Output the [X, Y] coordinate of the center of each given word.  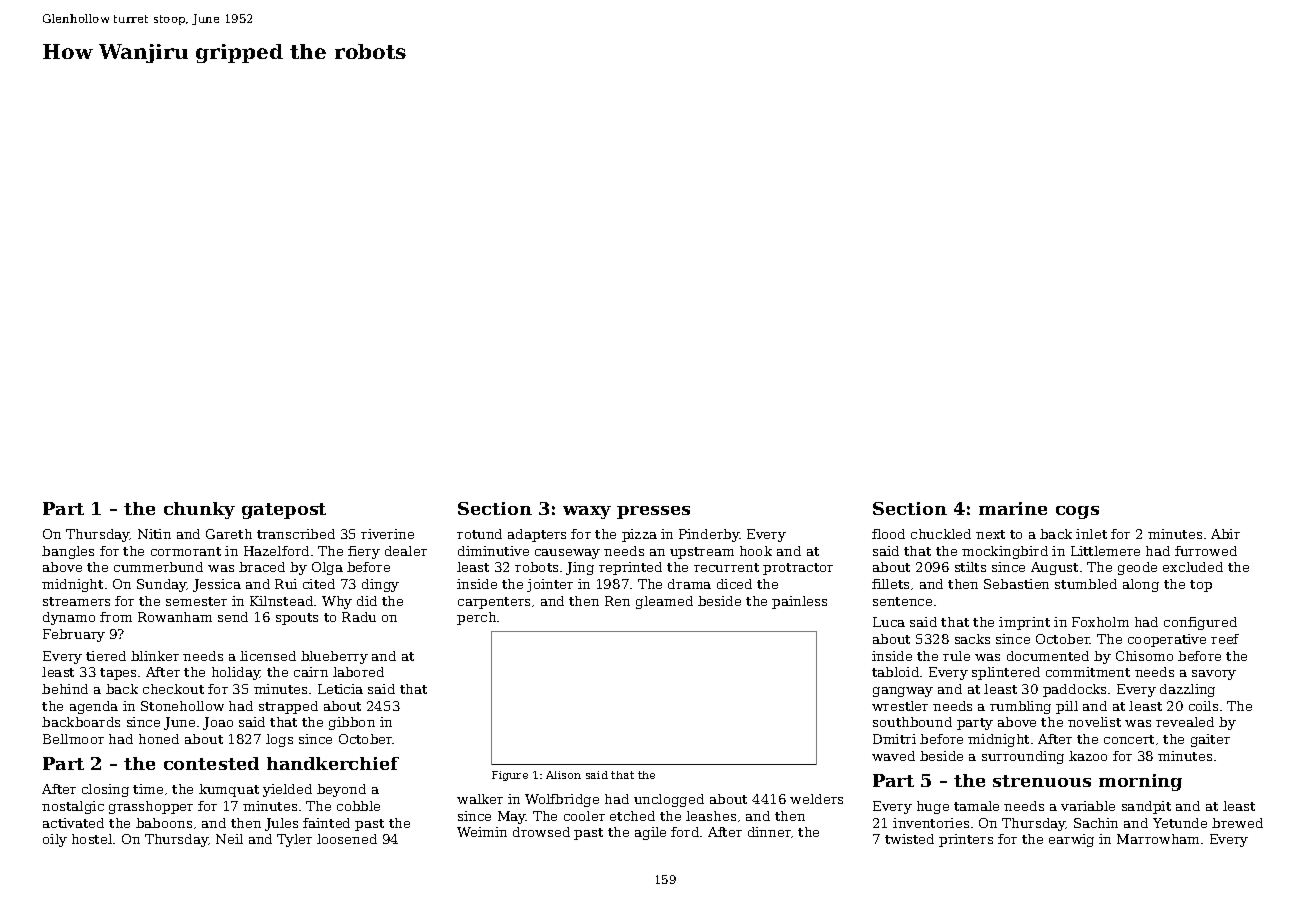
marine [1013, 508]
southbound [912, 722]
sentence [902, 601]
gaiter [1210, 740]
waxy [587, 512]
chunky [199, 510]
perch [476, 618]
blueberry [334, 657]
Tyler [294, 840]
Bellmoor [73, 739]
